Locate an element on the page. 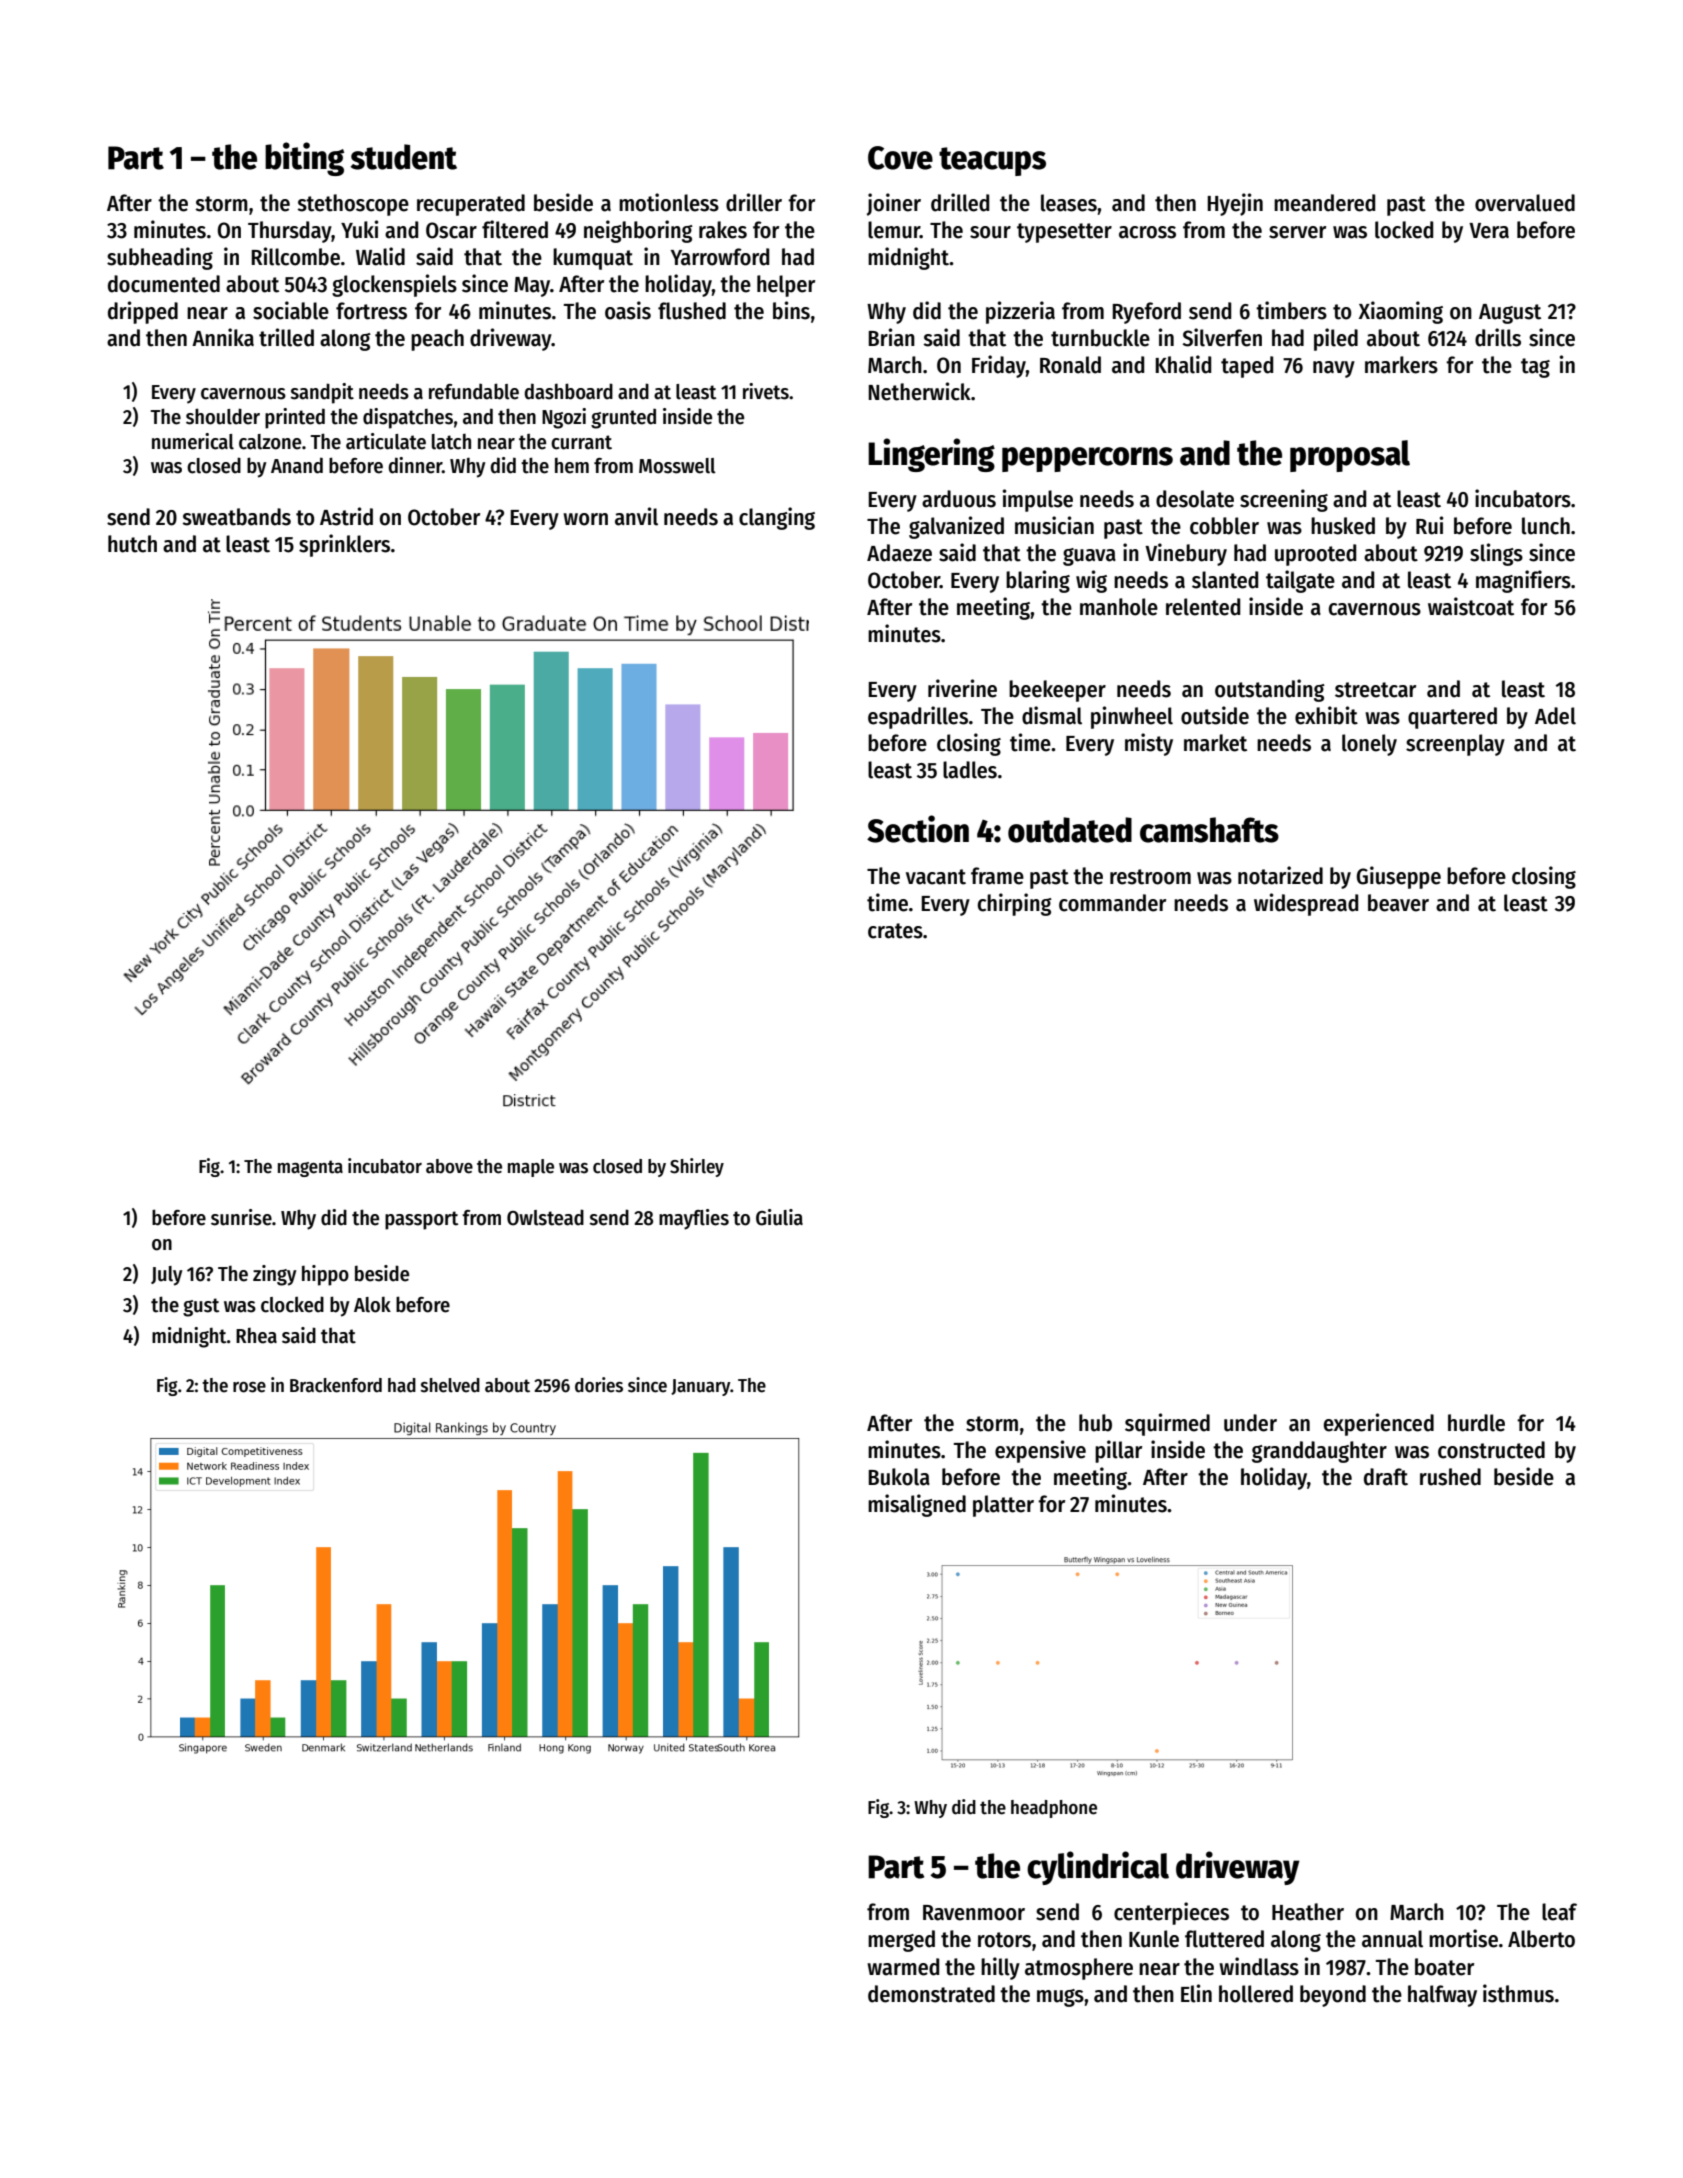  crates is located at coordinates (895, 931).
